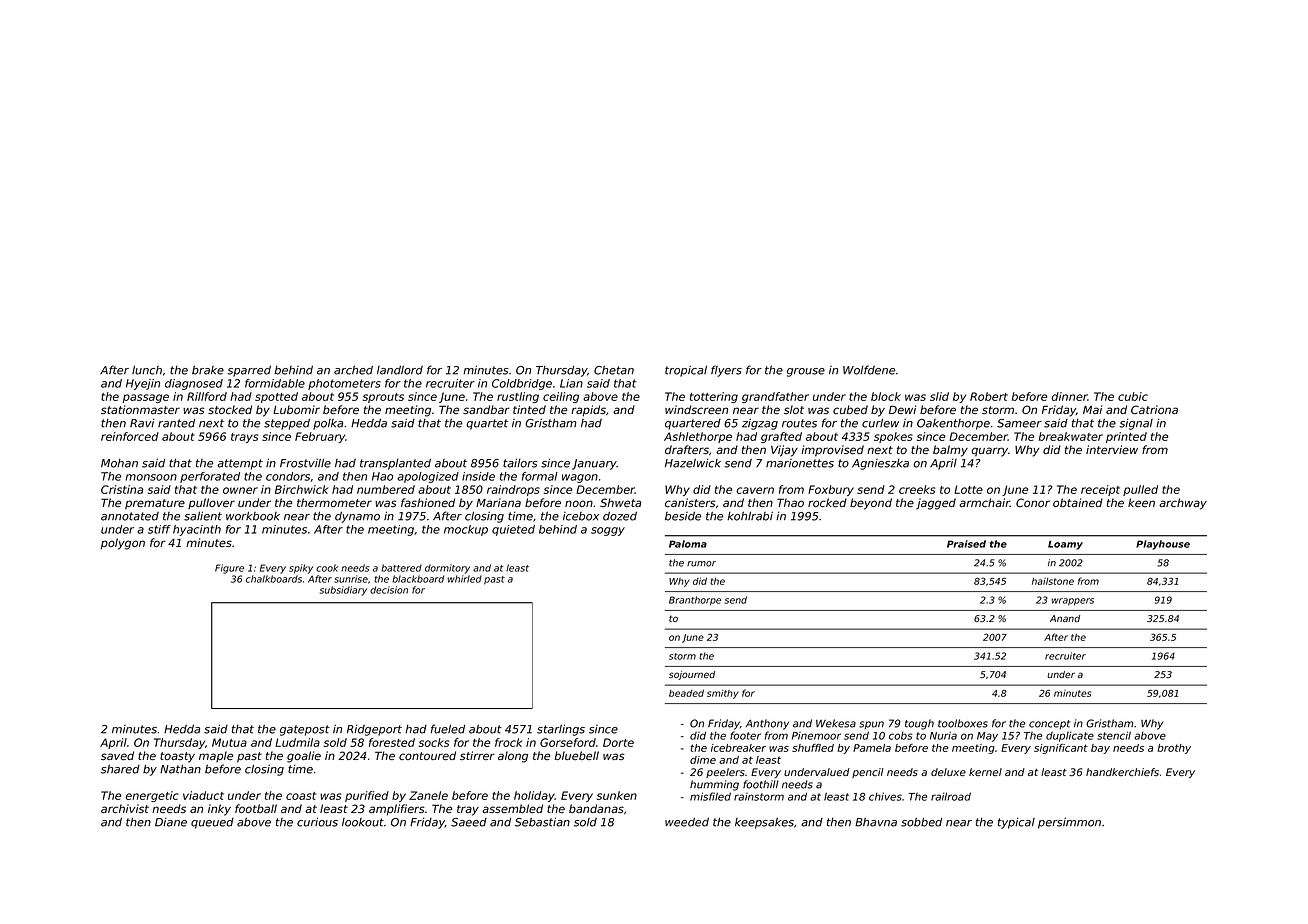 The height and width of the screenshot is (924, 1308). I want to click on bluebell, so click(576, 755).
